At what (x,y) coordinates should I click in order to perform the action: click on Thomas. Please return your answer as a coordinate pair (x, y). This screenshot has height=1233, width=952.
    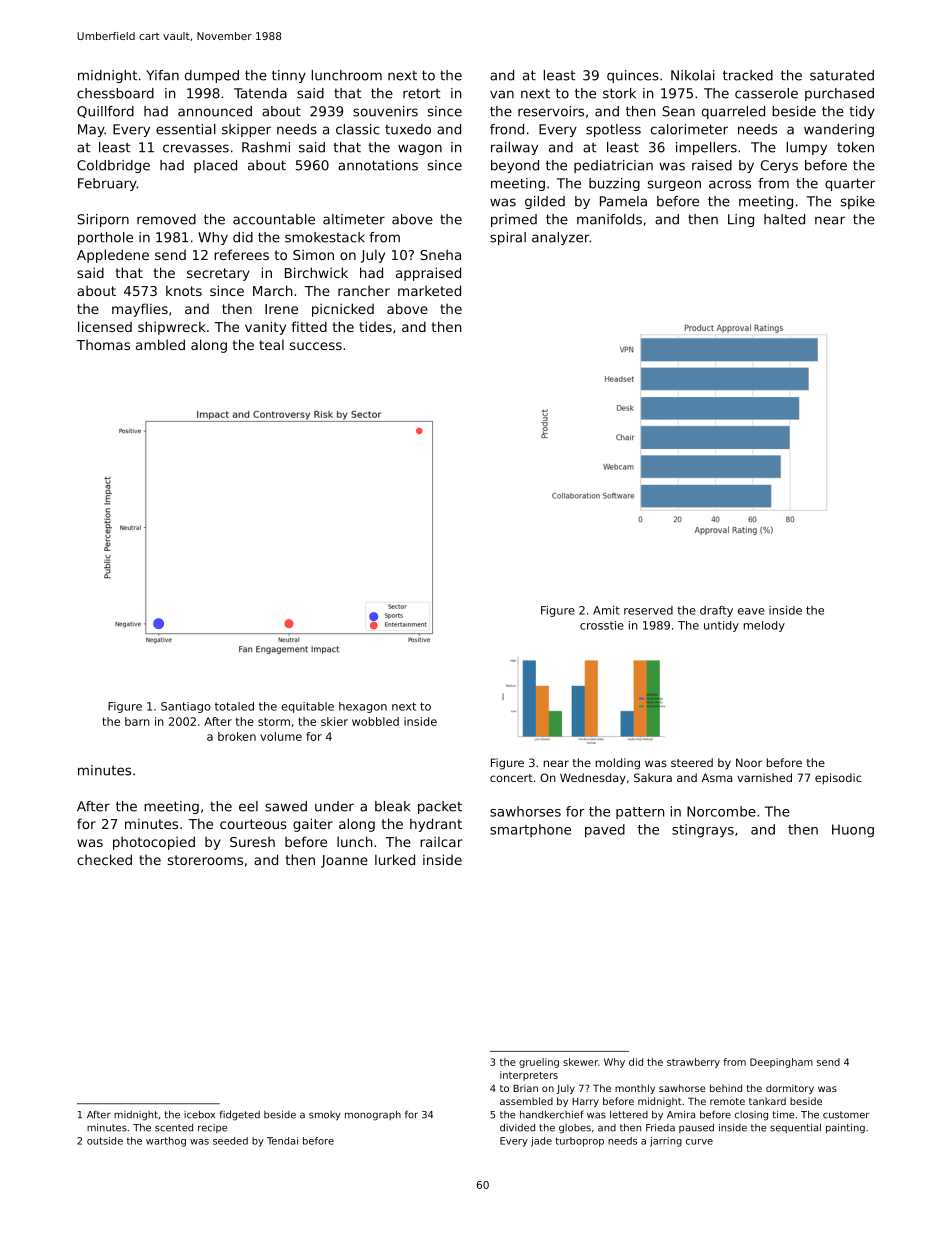
    Looking at the image, I should click on (103, 344).
